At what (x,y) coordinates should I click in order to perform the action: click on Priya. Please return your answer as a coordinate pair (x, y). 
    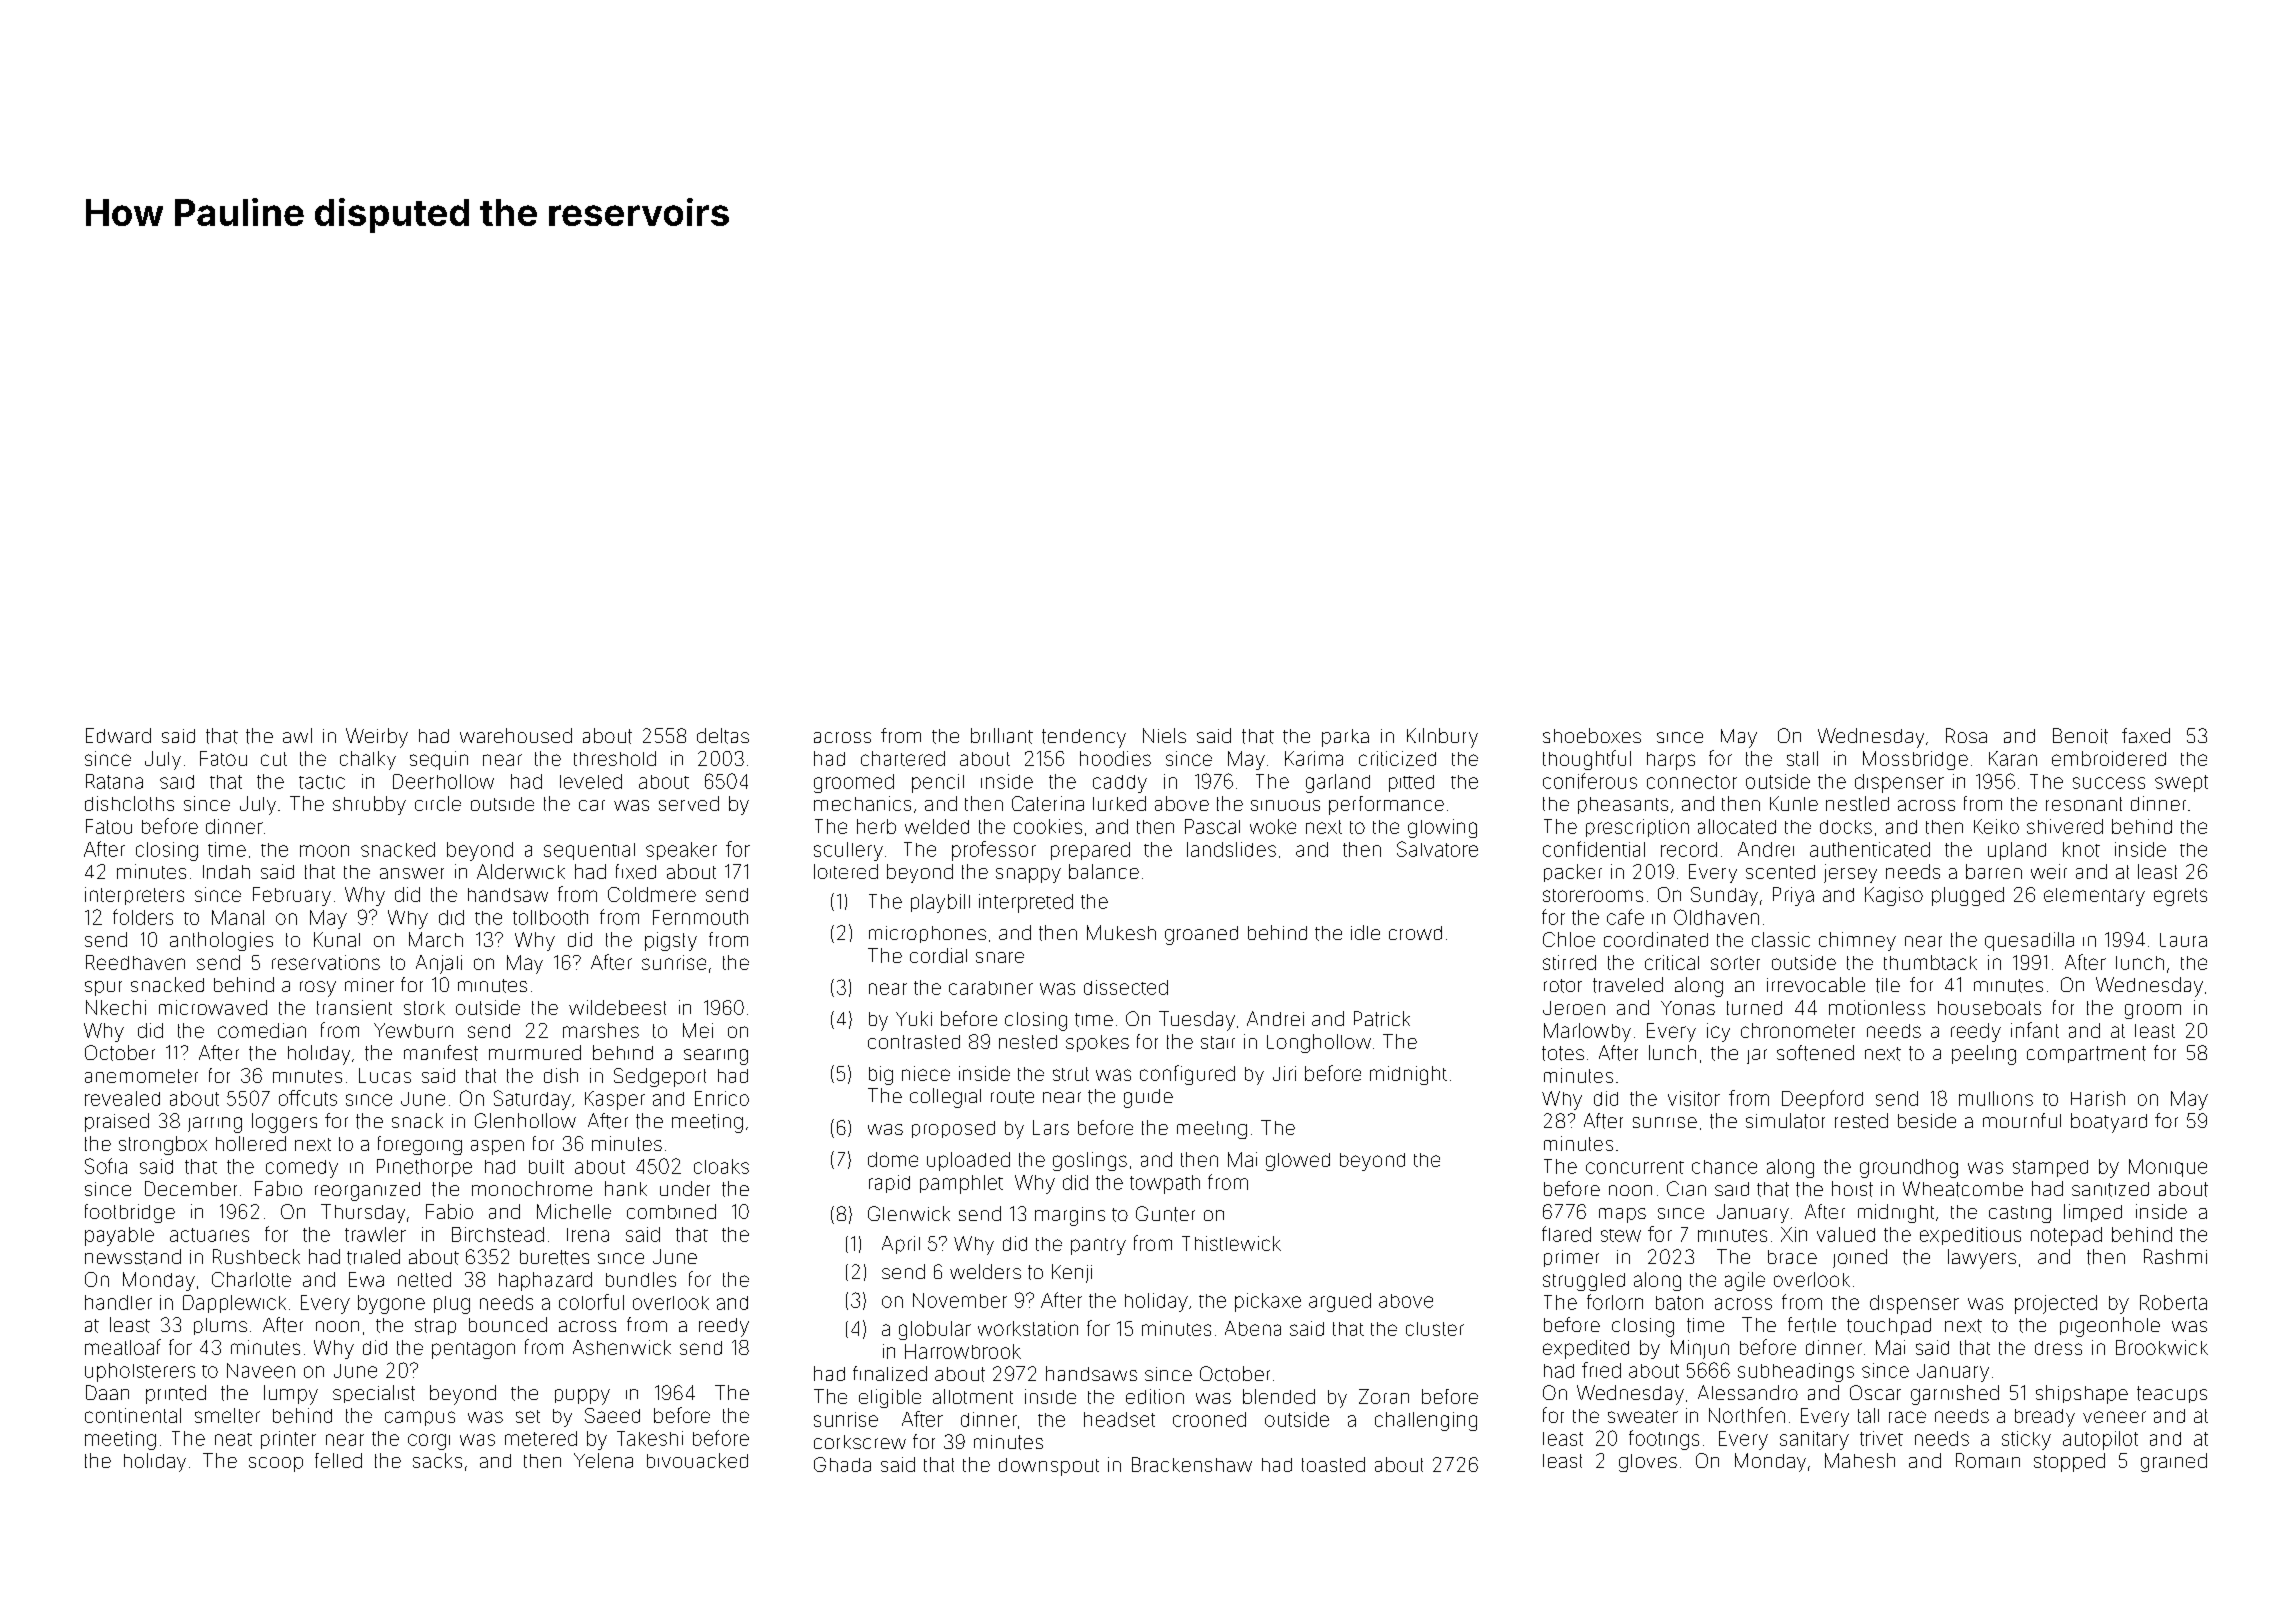
    Looking at the image, I should click on (1793, 896).
